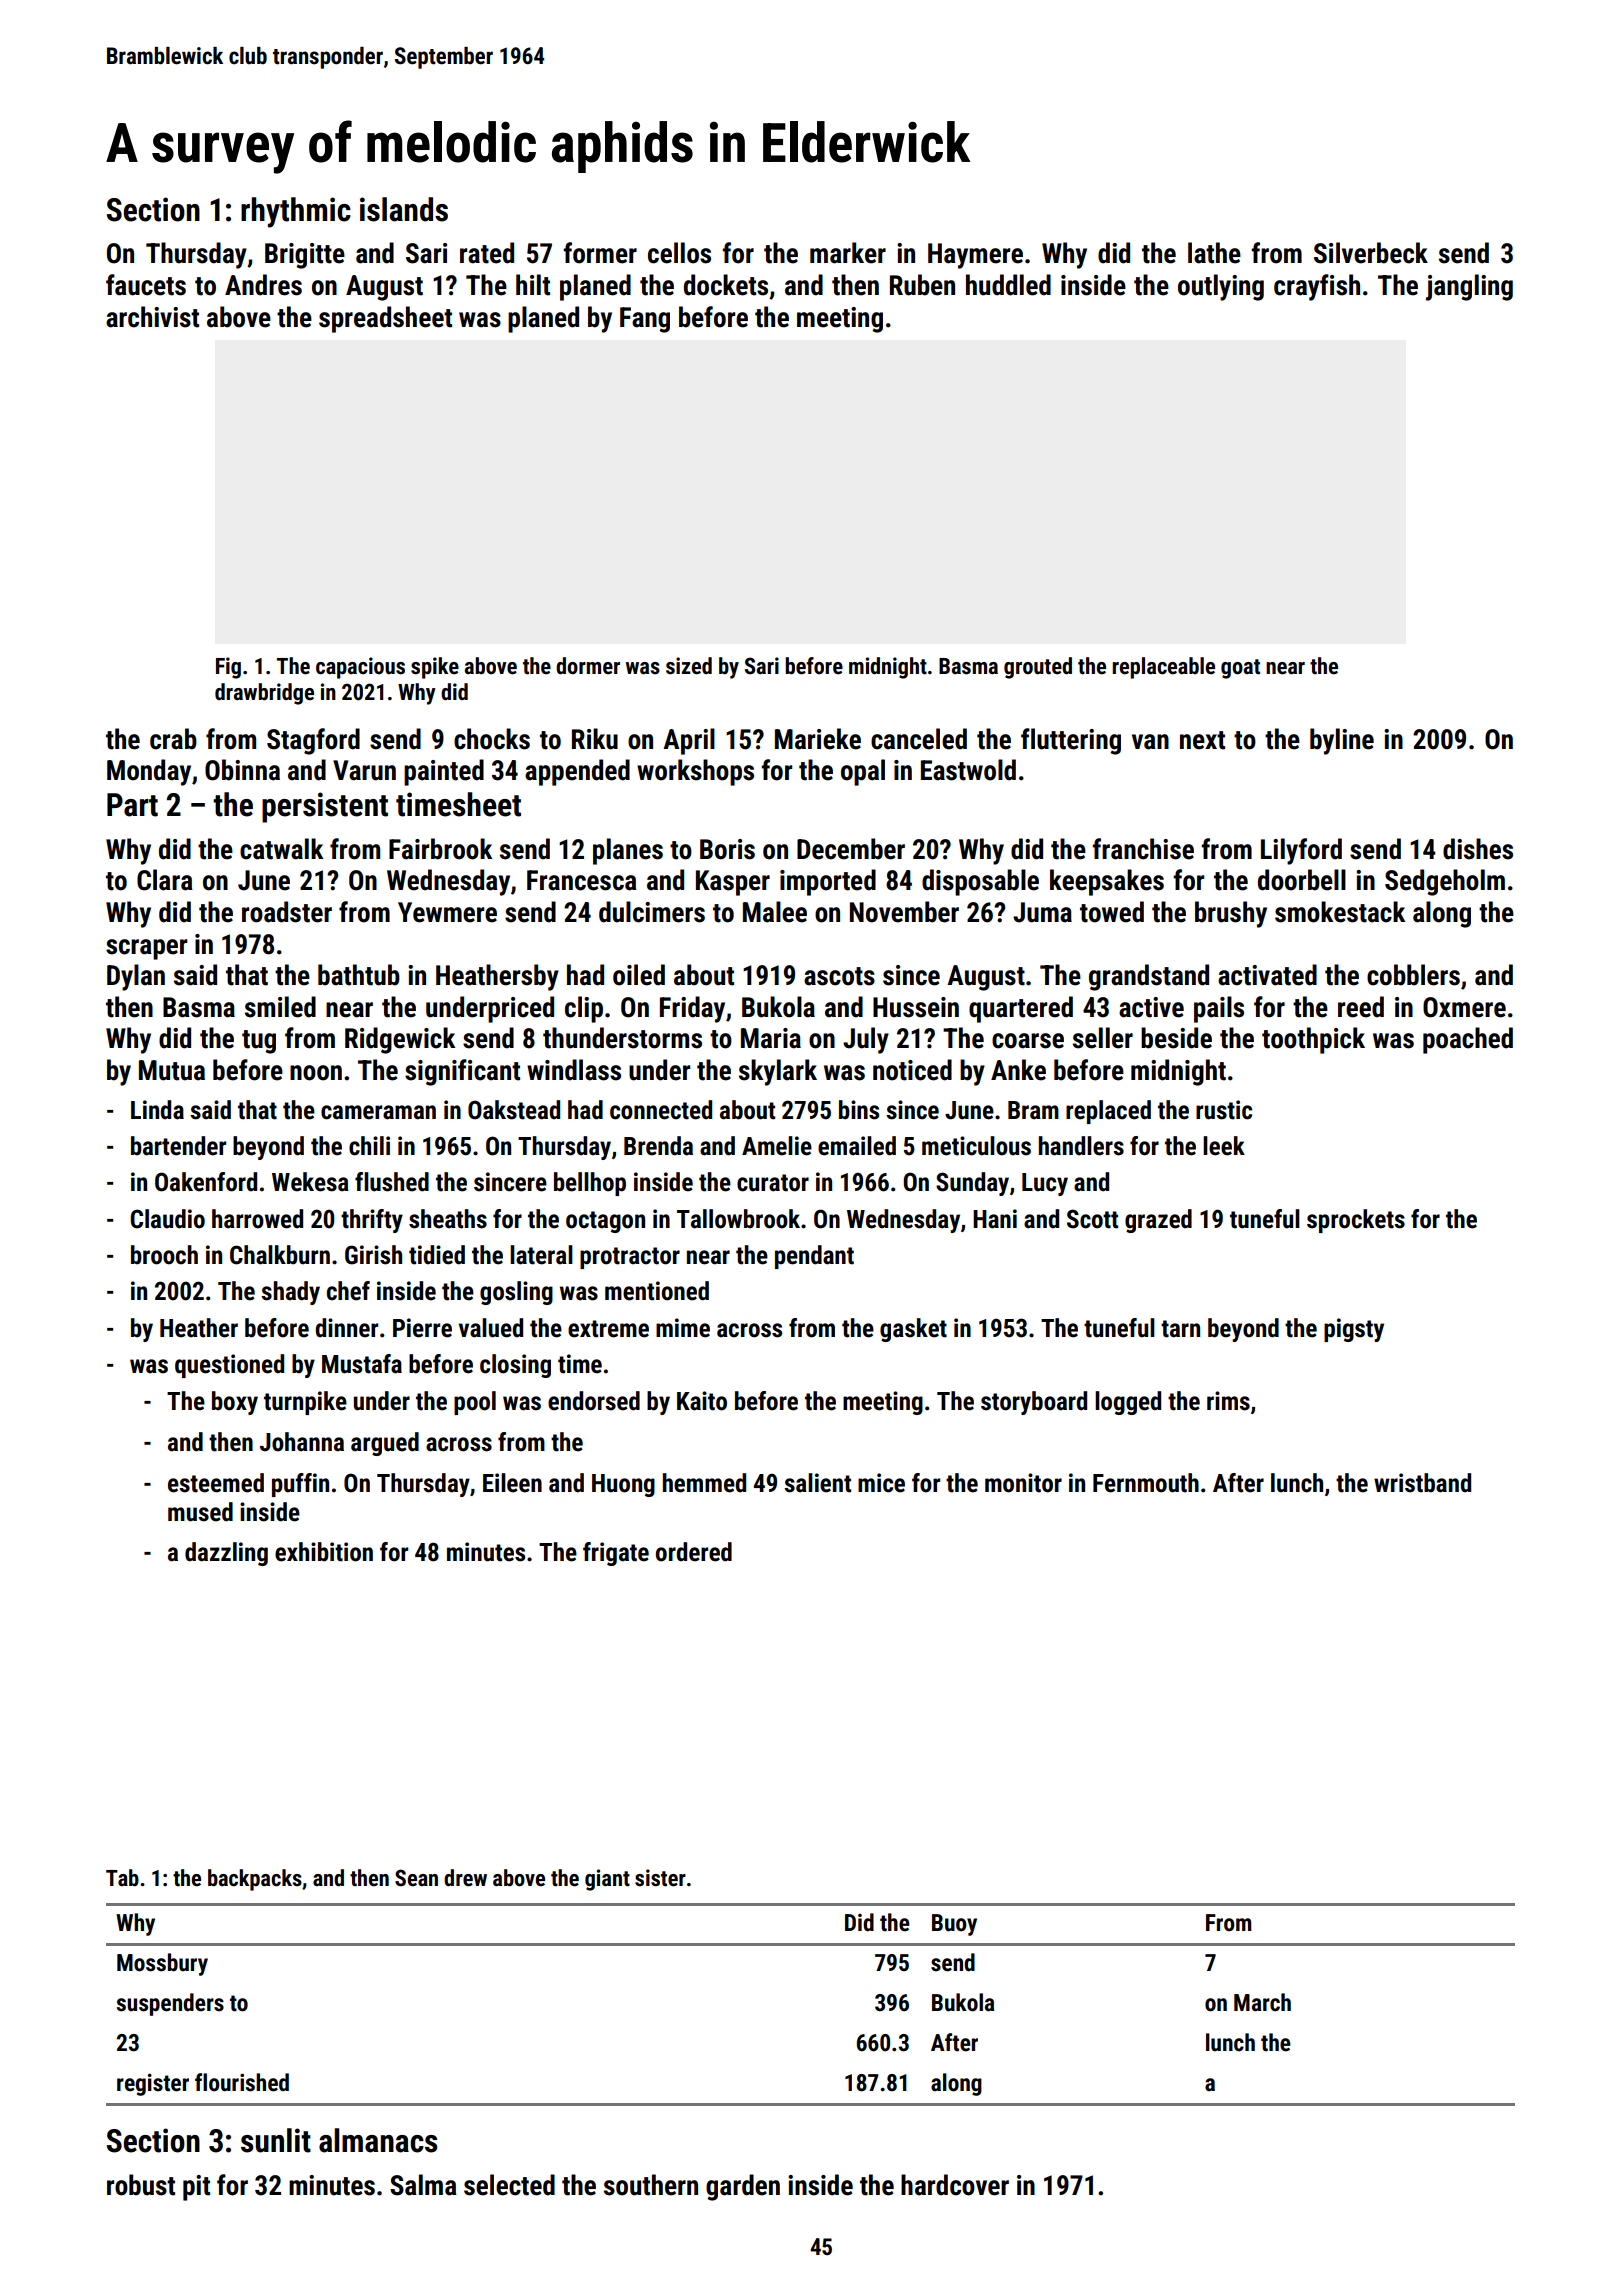 This screenshot has width=1620, height=2292. What do you see at coordinates (702, 1401) in the screenshot?
I see `Kaito` at bounding box center [702, 1401].
